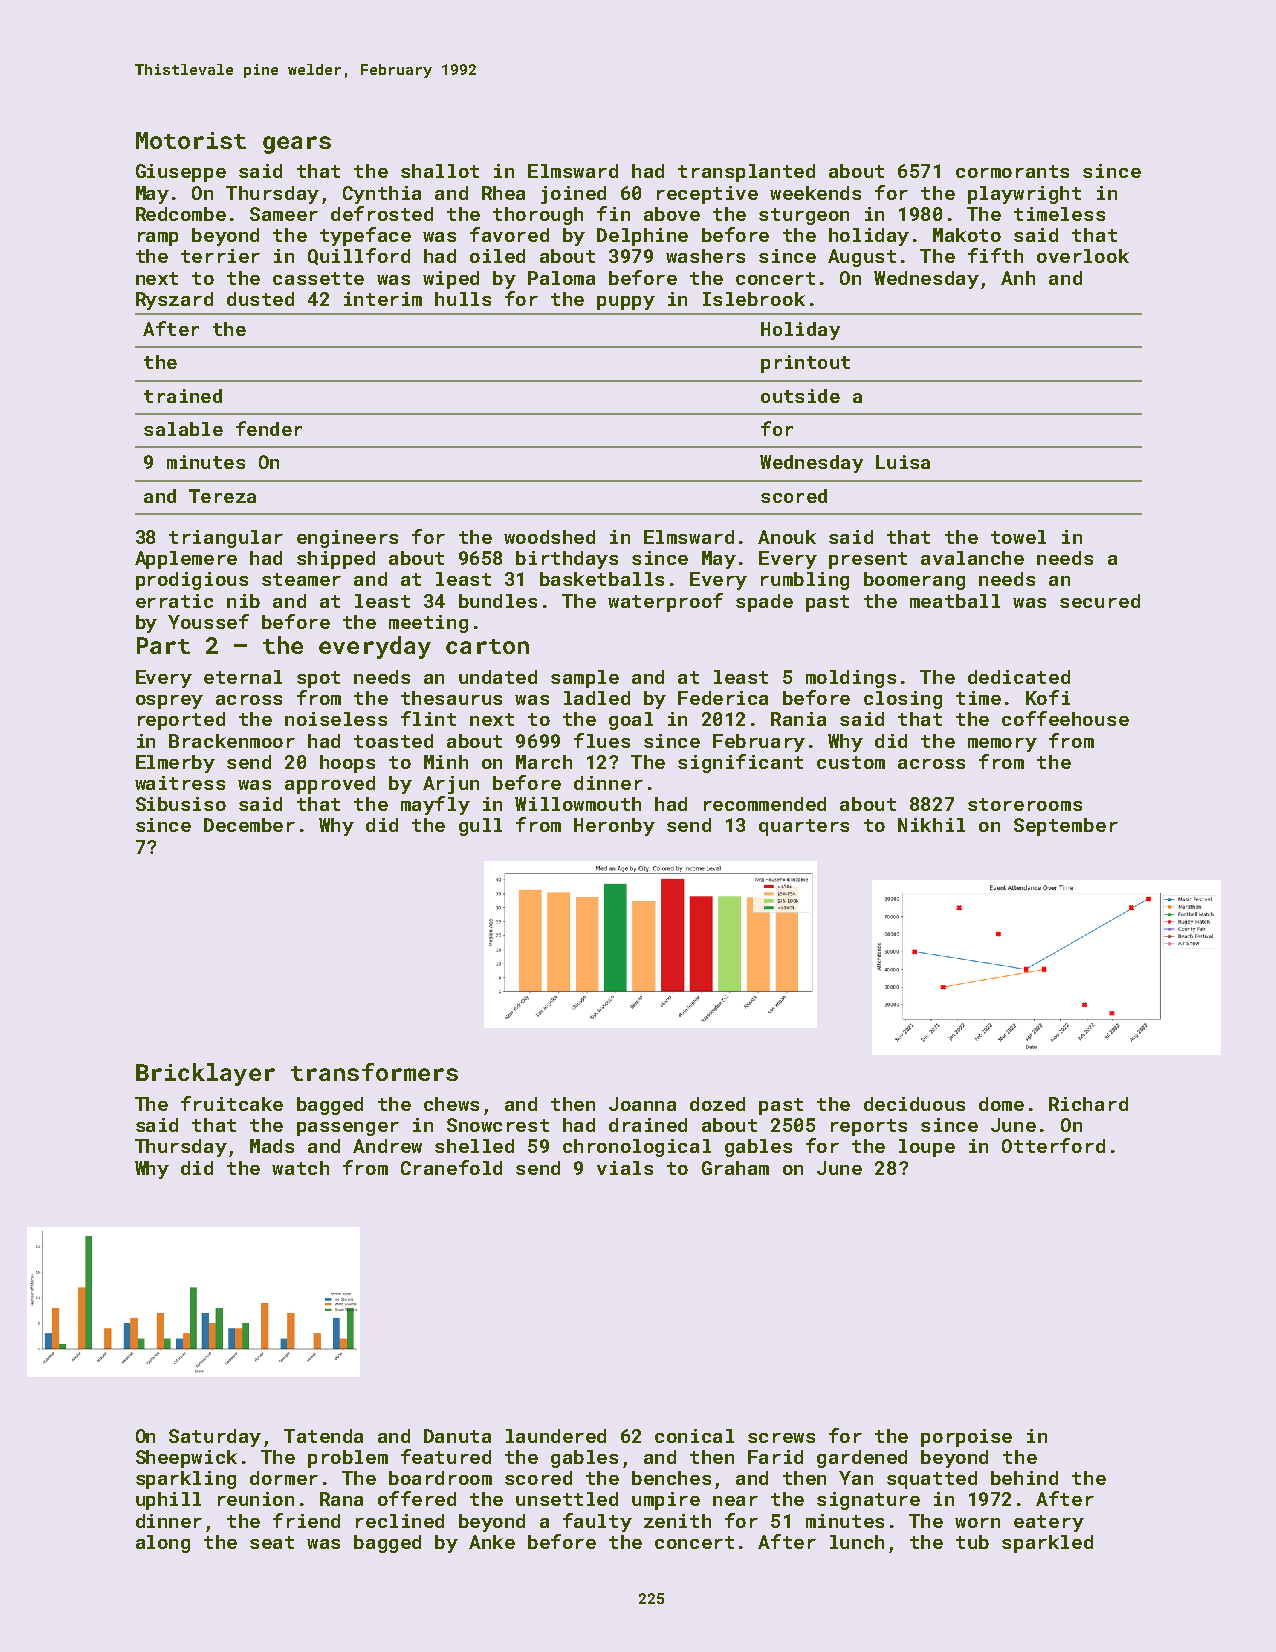 The width and height of the screenshot is (1276, 1652). What do you see at coordinates (181, 804) in the screenshot?
I see `Sibusiso` at bounding box center [181, 804].
